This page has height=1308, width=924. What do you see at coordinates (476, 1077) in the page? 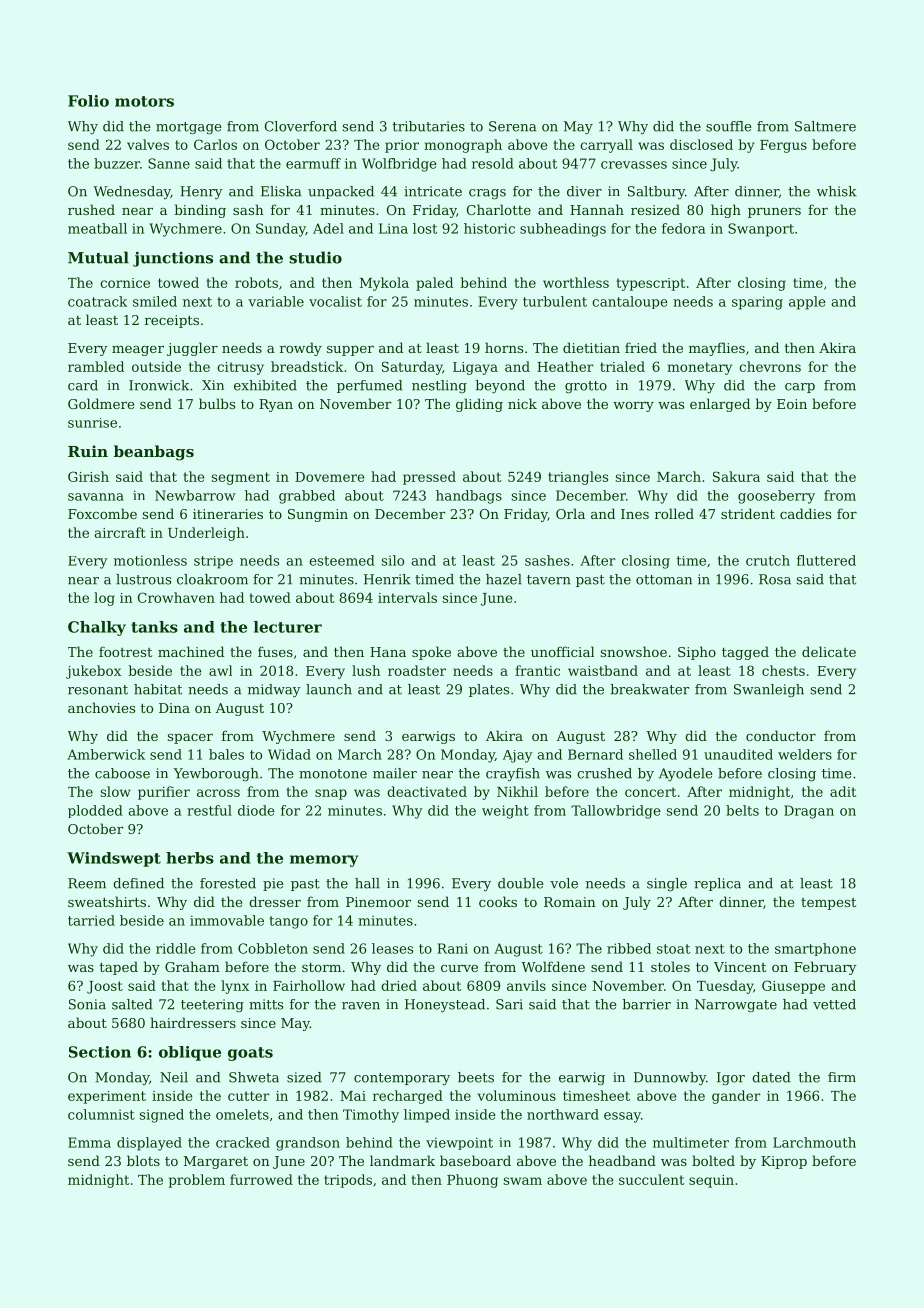
I see `beets` at bounding box center [476, 1077].
